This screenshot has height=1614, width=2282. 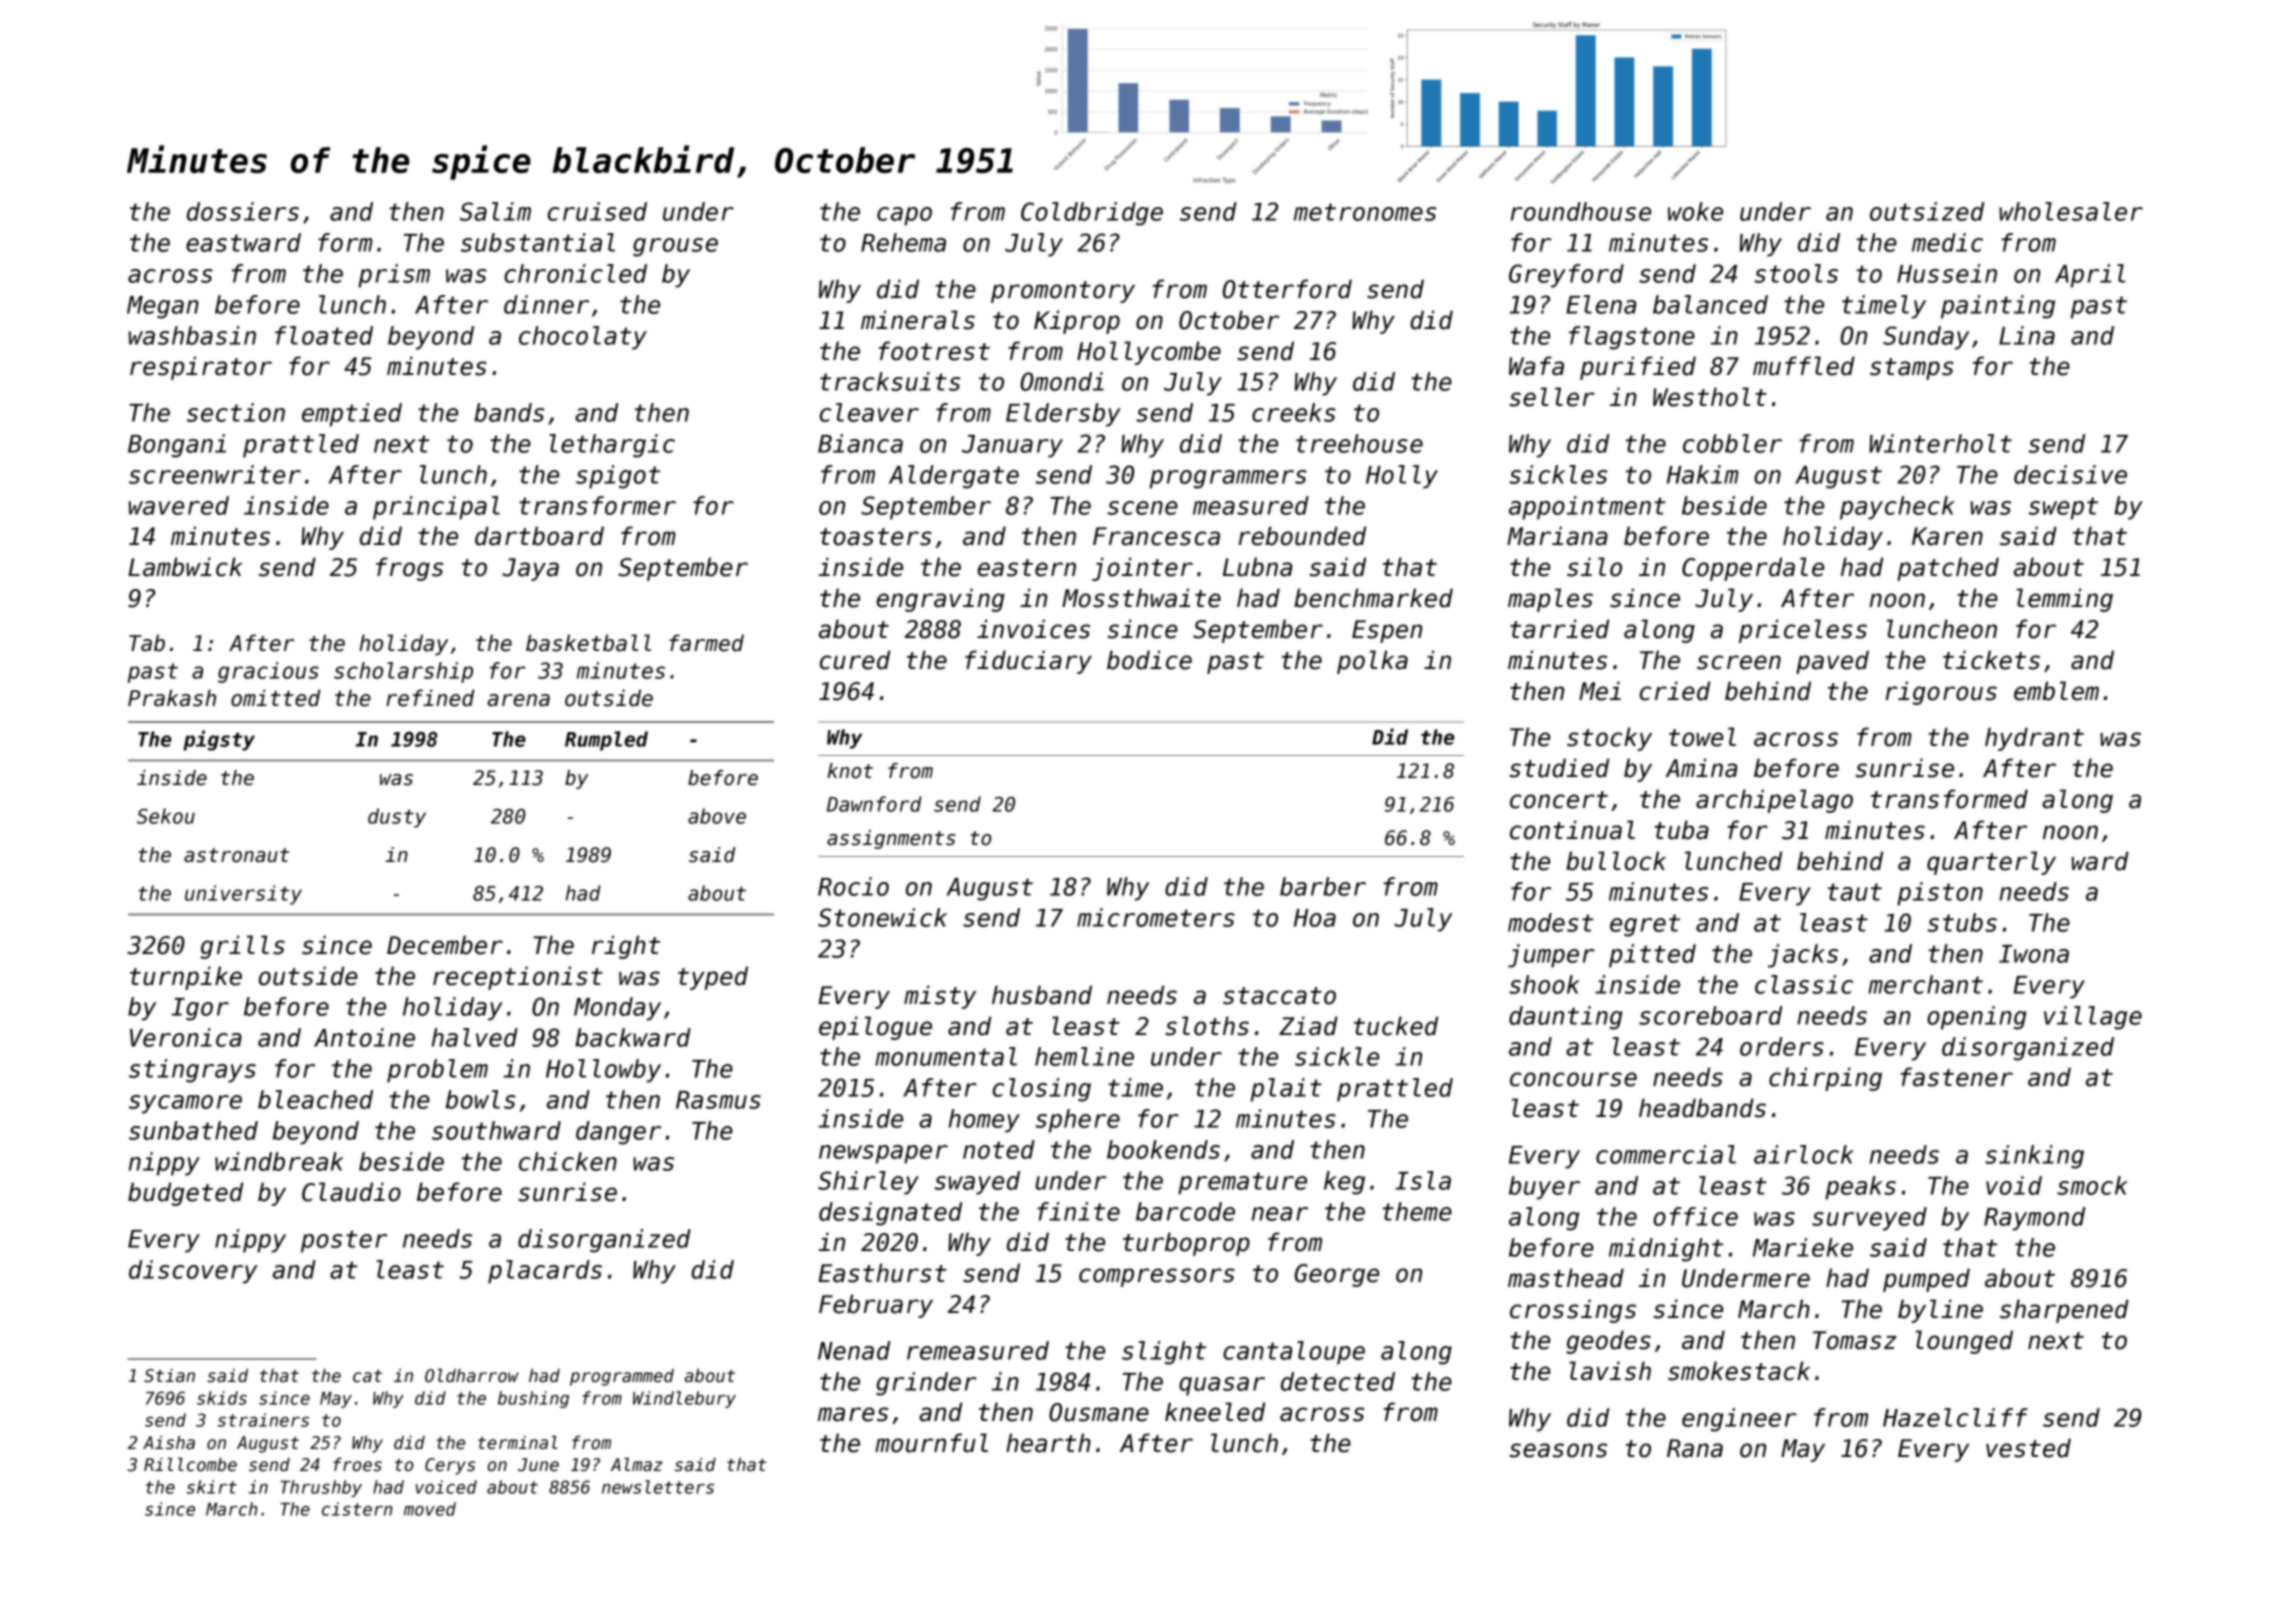 I want to click on Cerys, so click(x=450, y=1466).
